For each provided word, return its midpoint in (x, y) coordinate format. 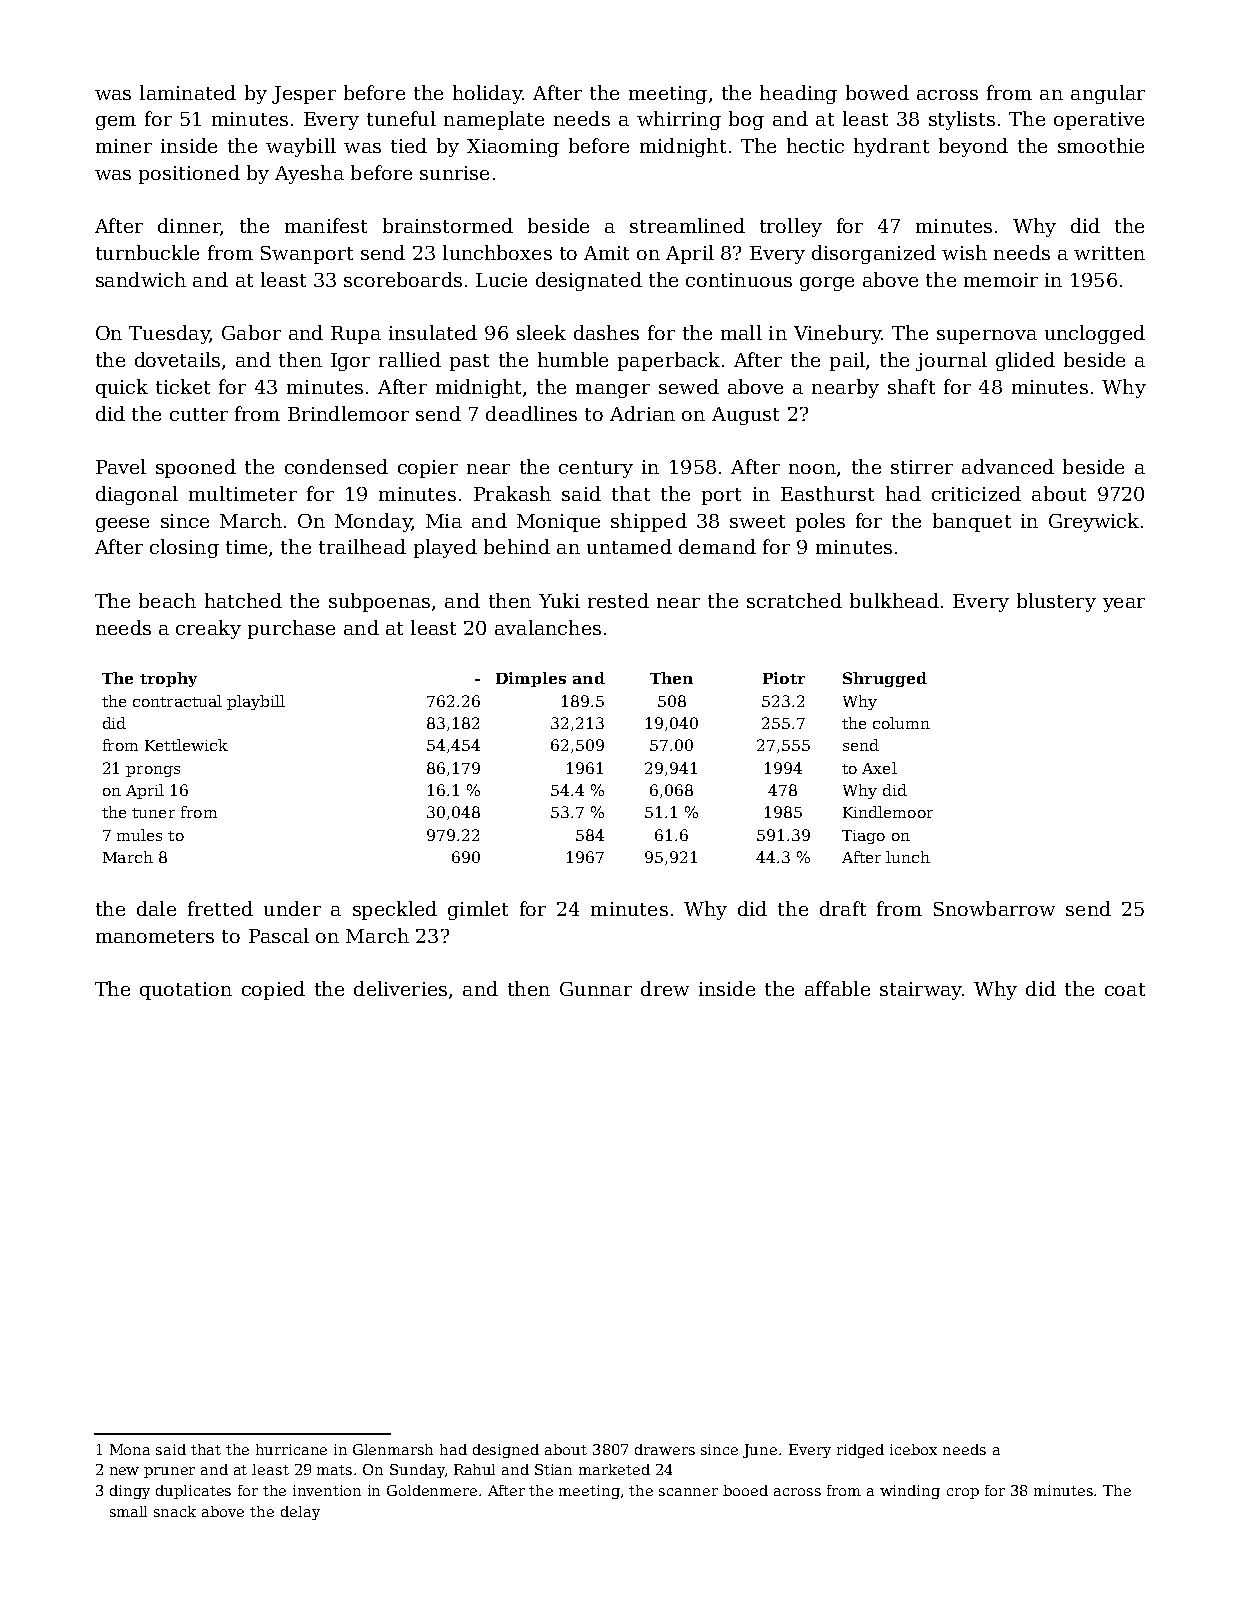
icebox (913, 1449)
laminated (188, 92)
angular (1108, 94)
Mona (130, 1449)
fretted (220, 908)
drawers (665, 1449)
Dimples (531, 679)
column (901, 723)
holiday (487, 94)
